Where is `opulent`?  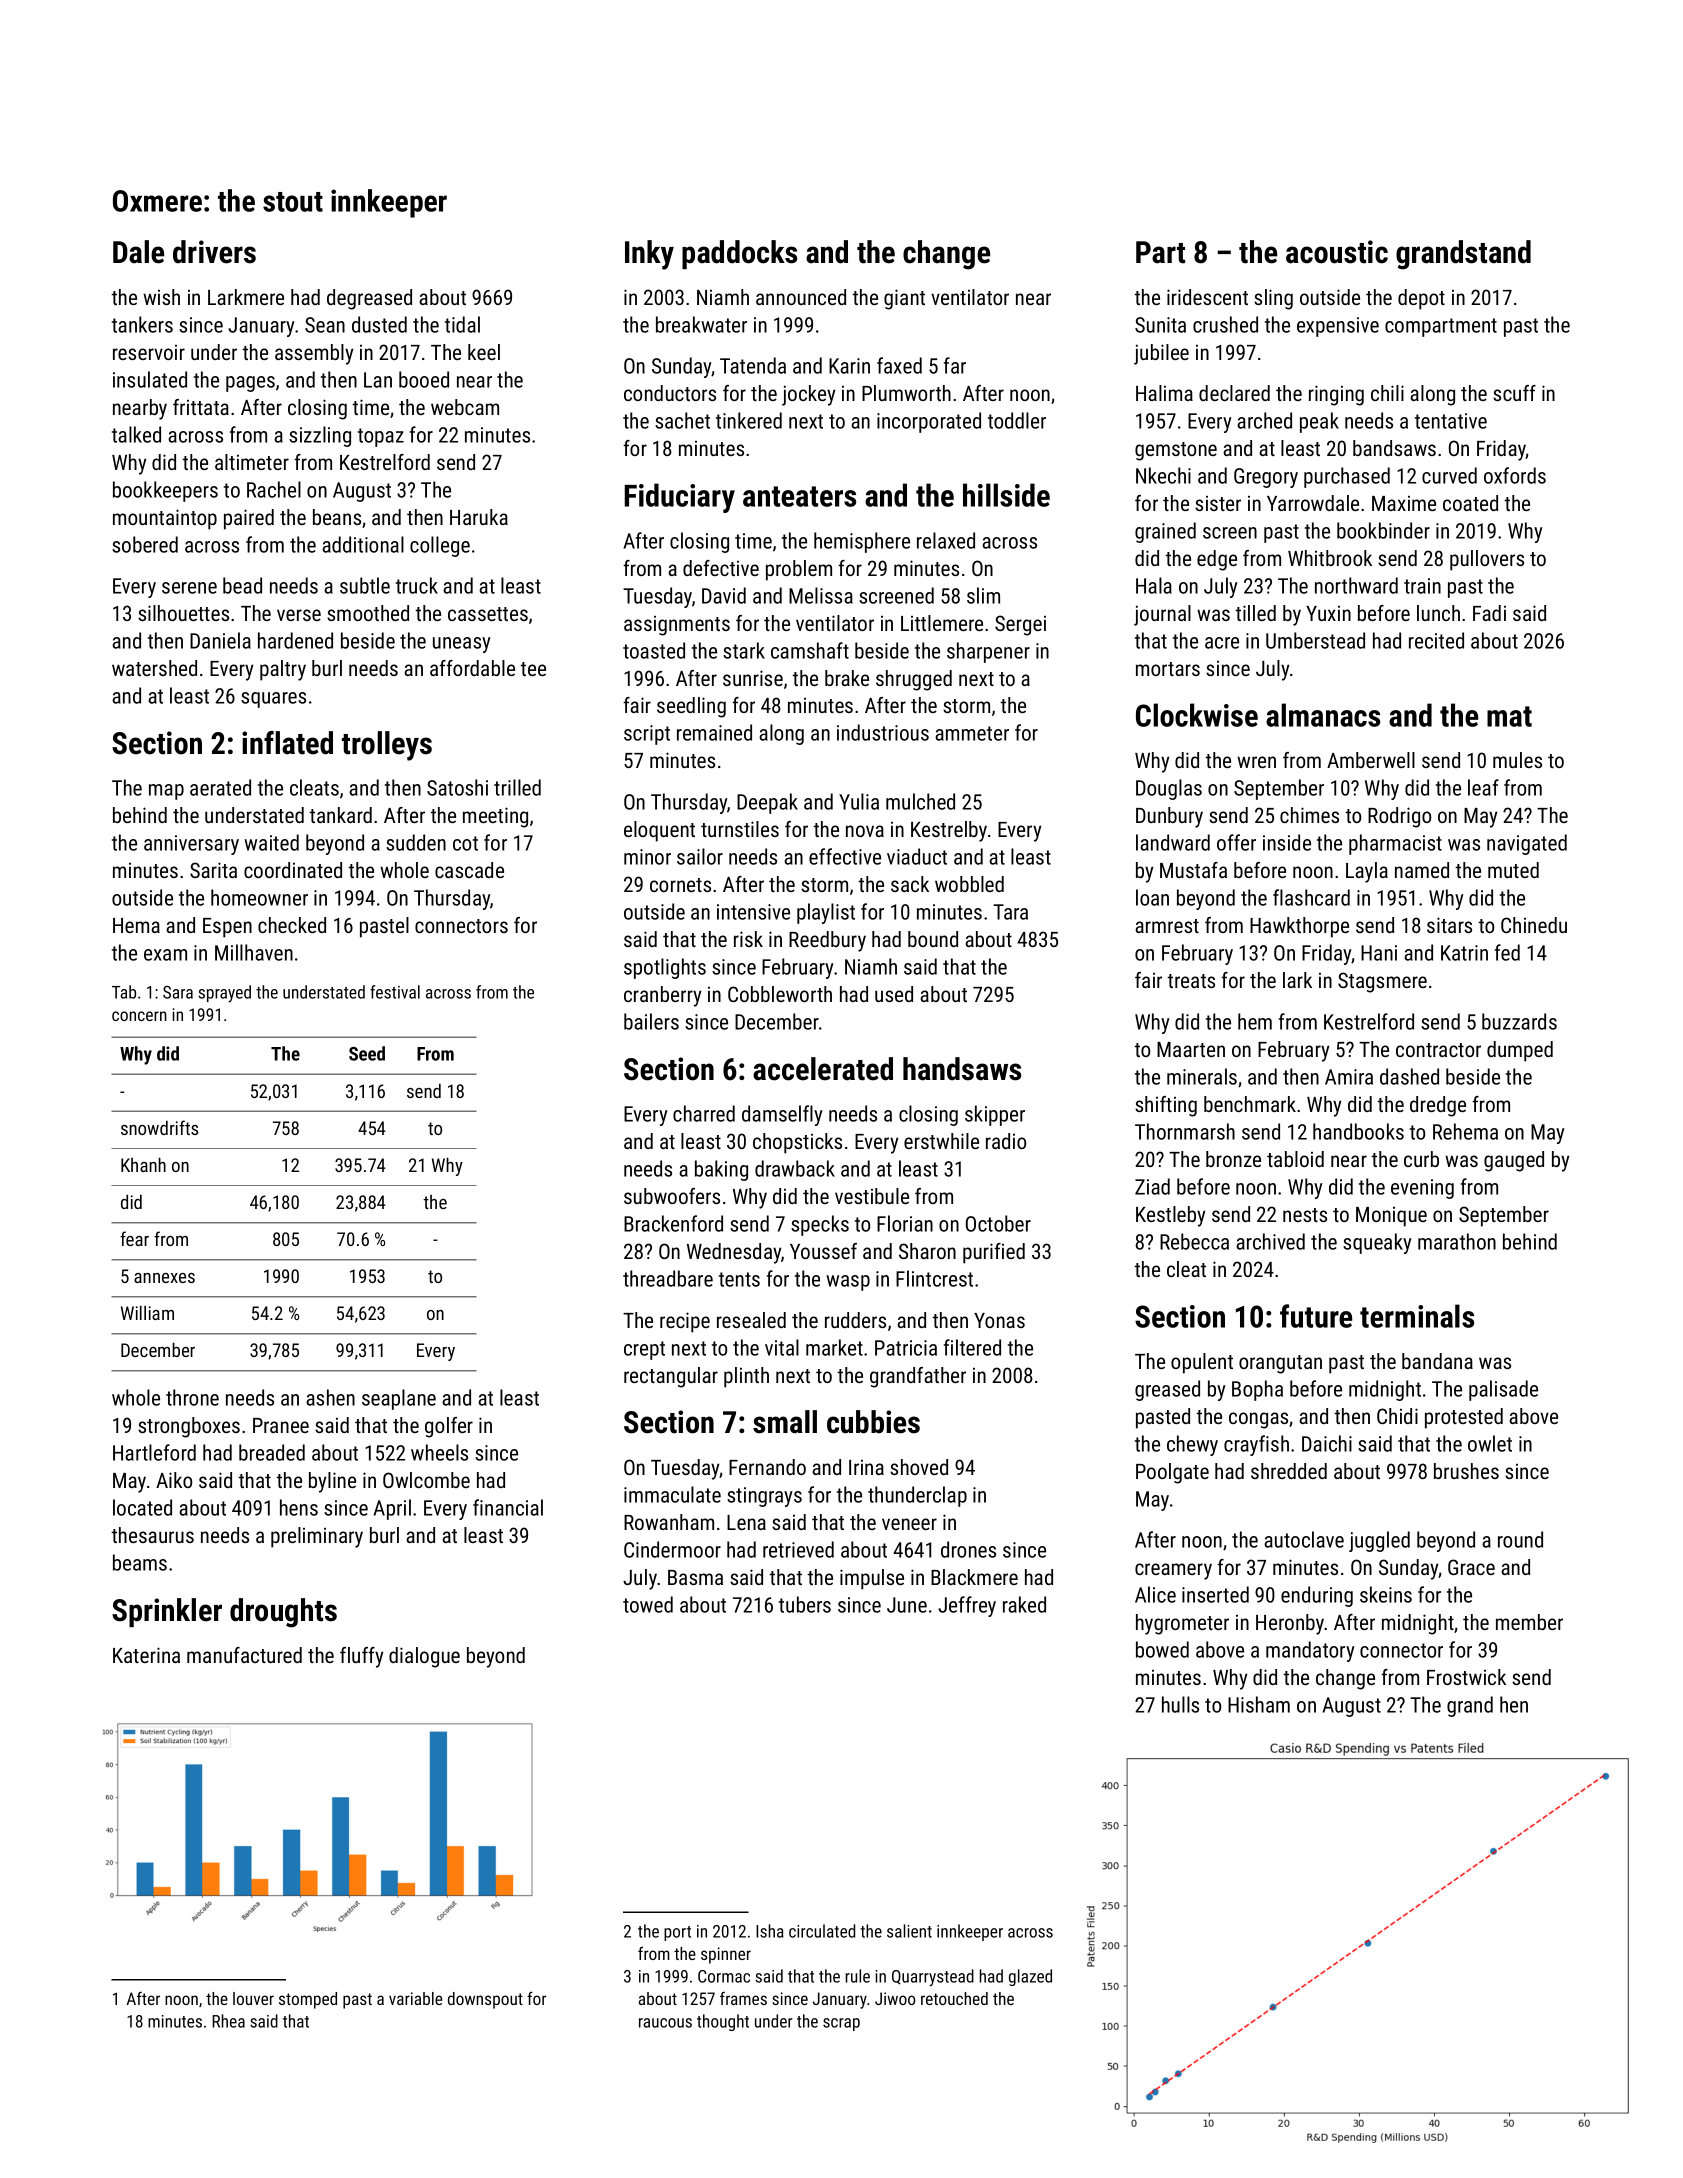 opulent is located at coordinates (1202, 1363).
